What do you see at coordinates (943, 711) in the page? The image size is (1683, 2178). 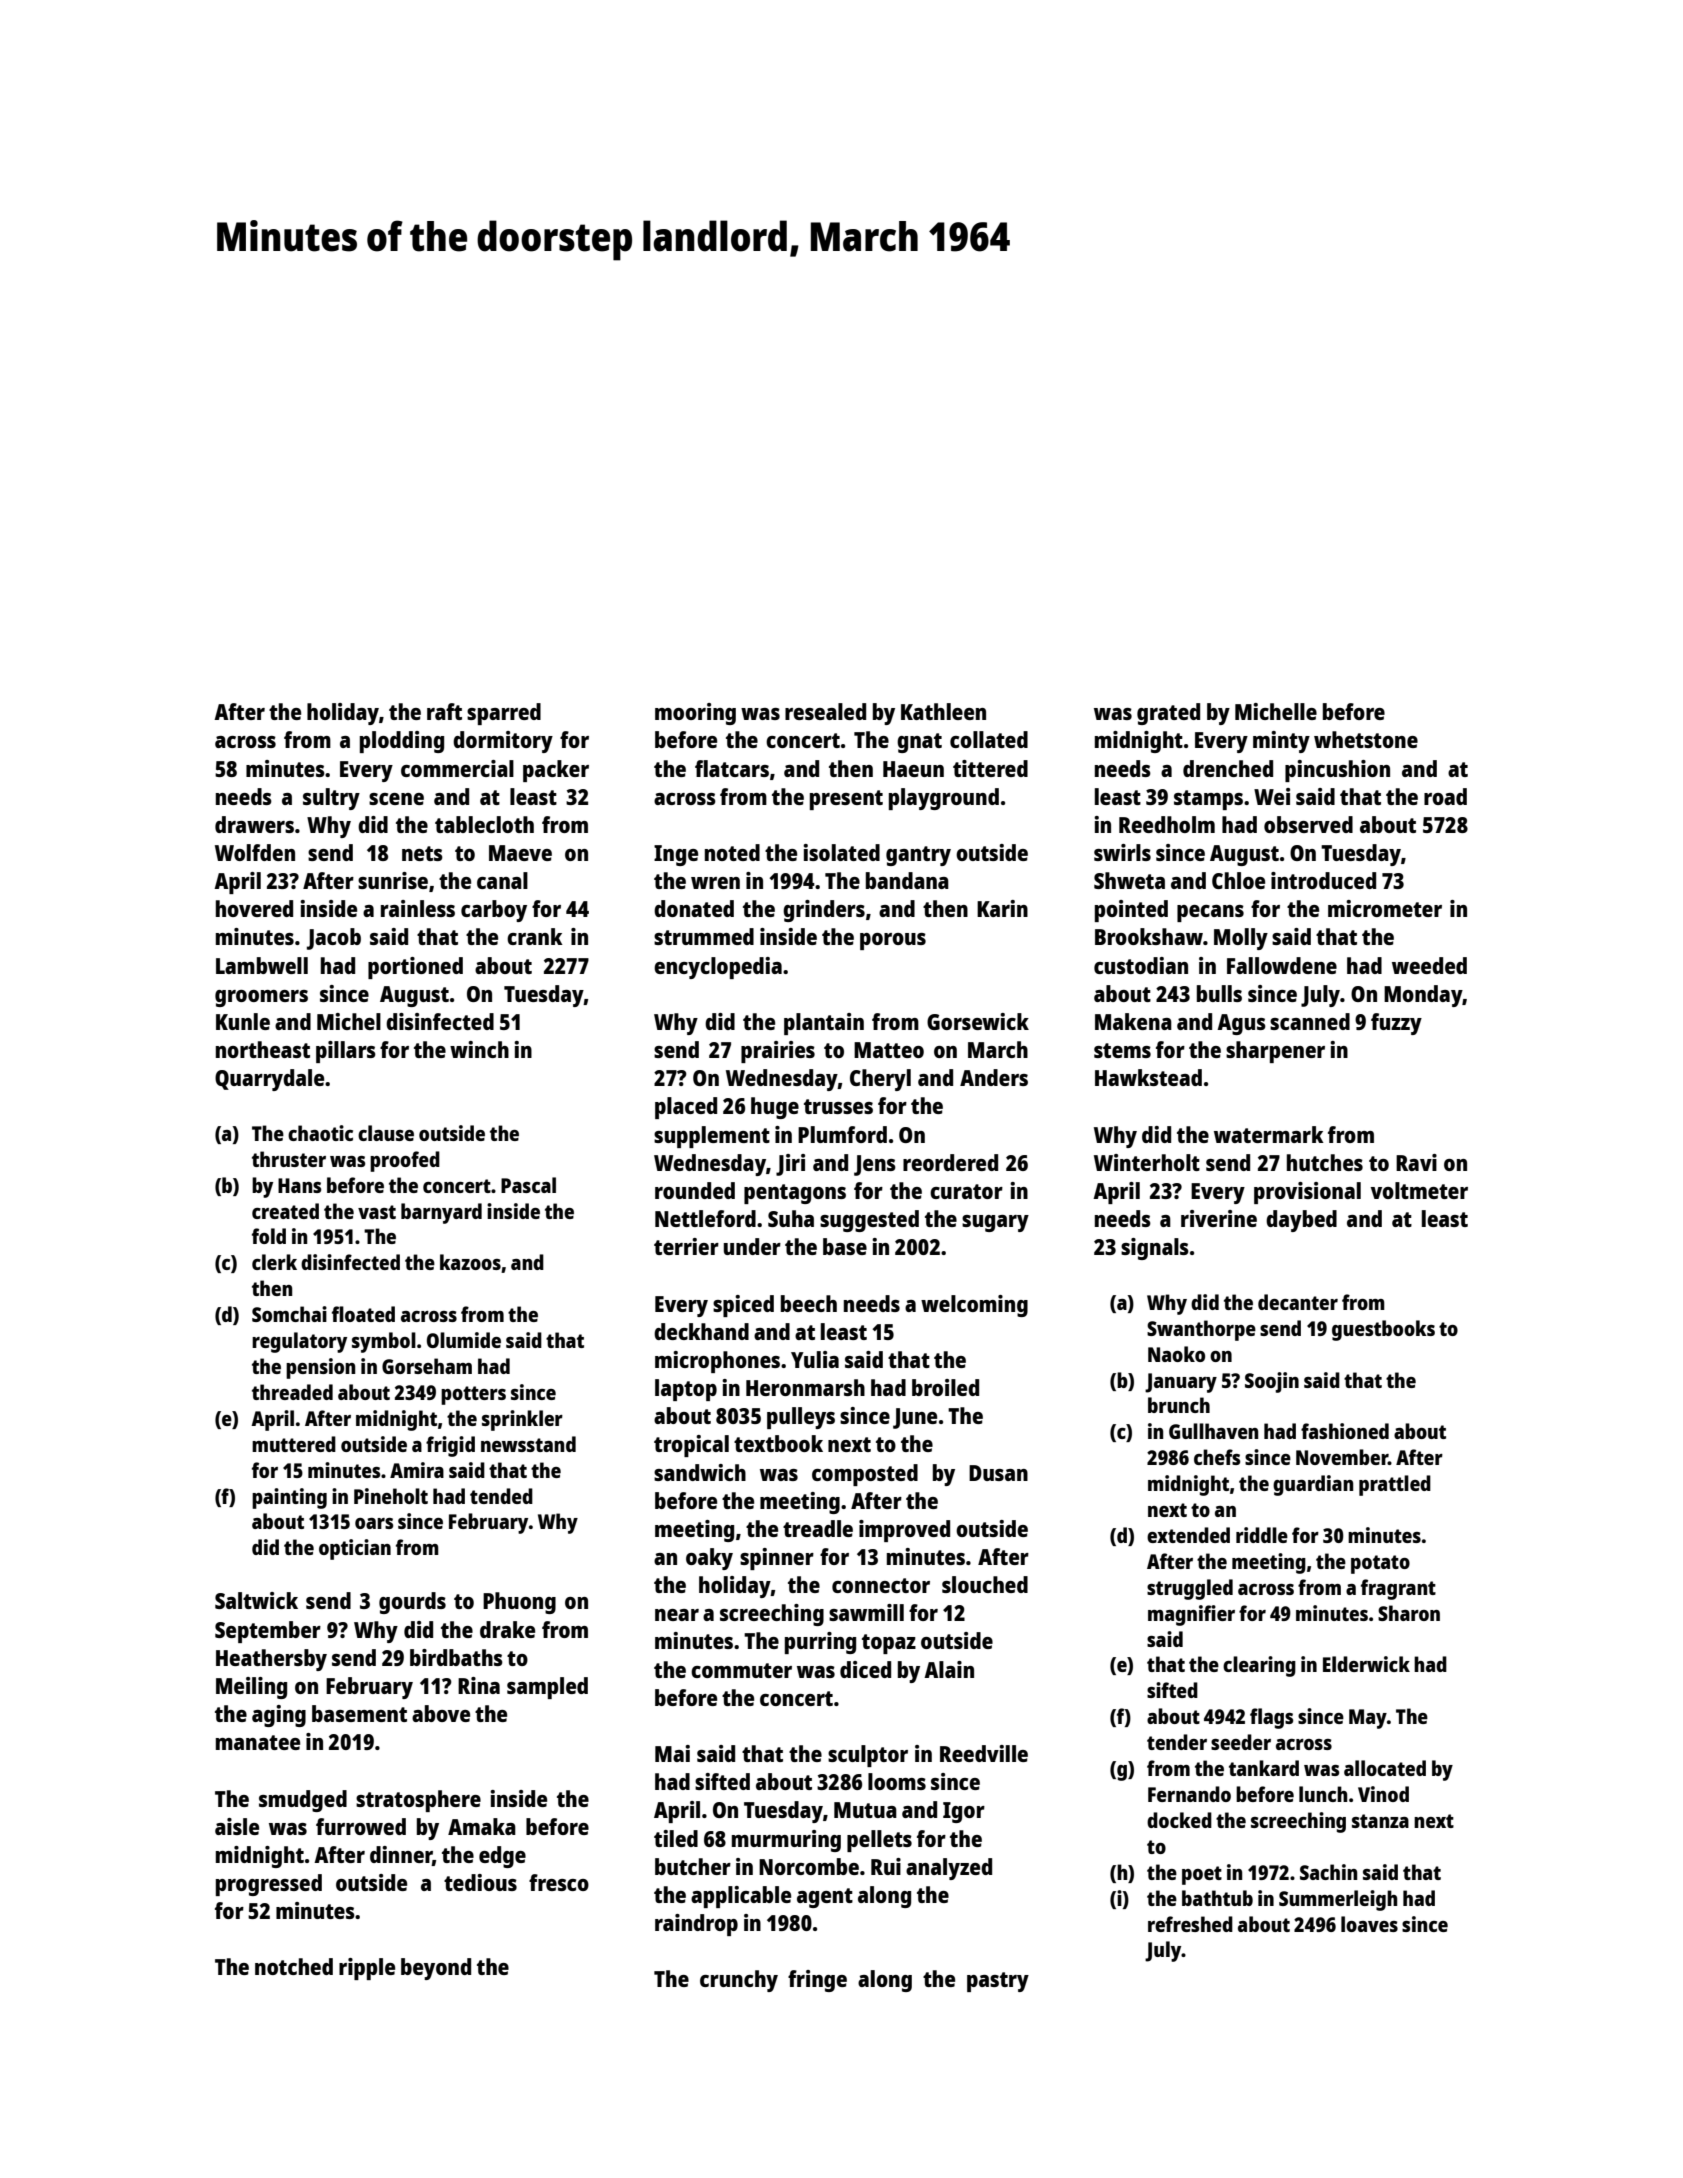 I see `Kathleen` at bounding box center [943, 711].
